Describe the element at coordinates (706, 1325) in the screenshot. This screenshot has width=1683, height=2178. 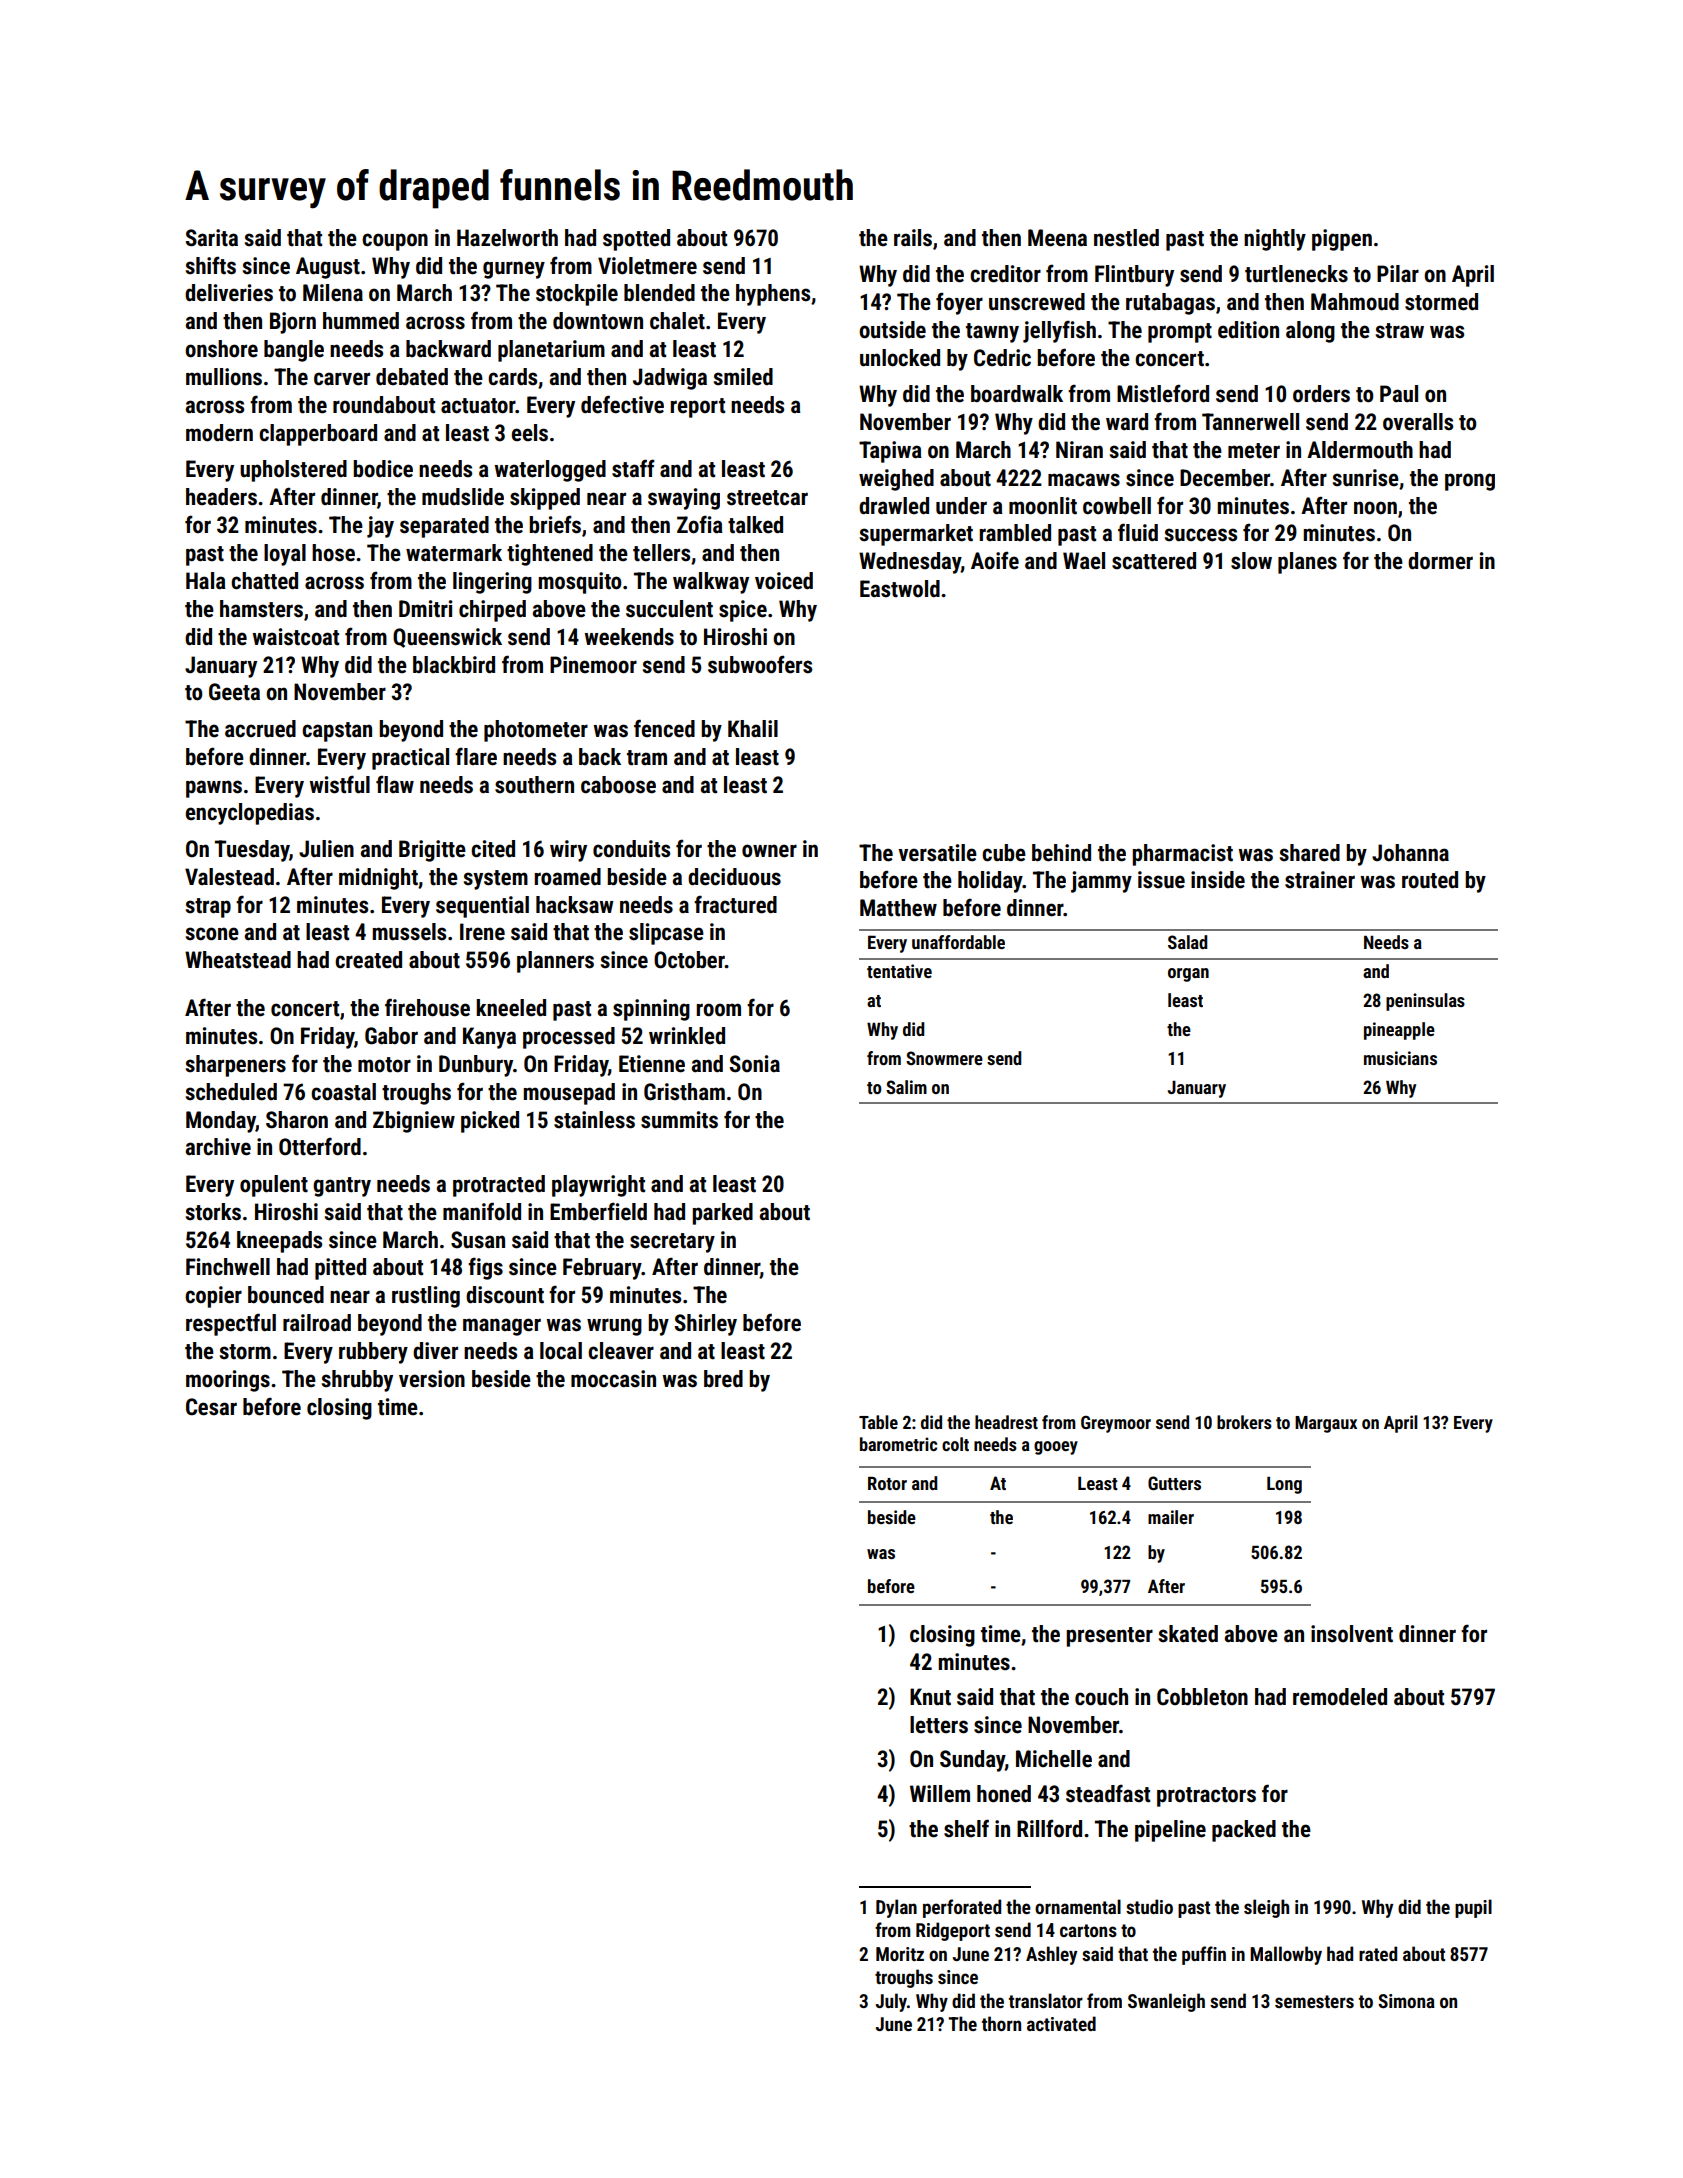
I see `Shirley` at that location.
